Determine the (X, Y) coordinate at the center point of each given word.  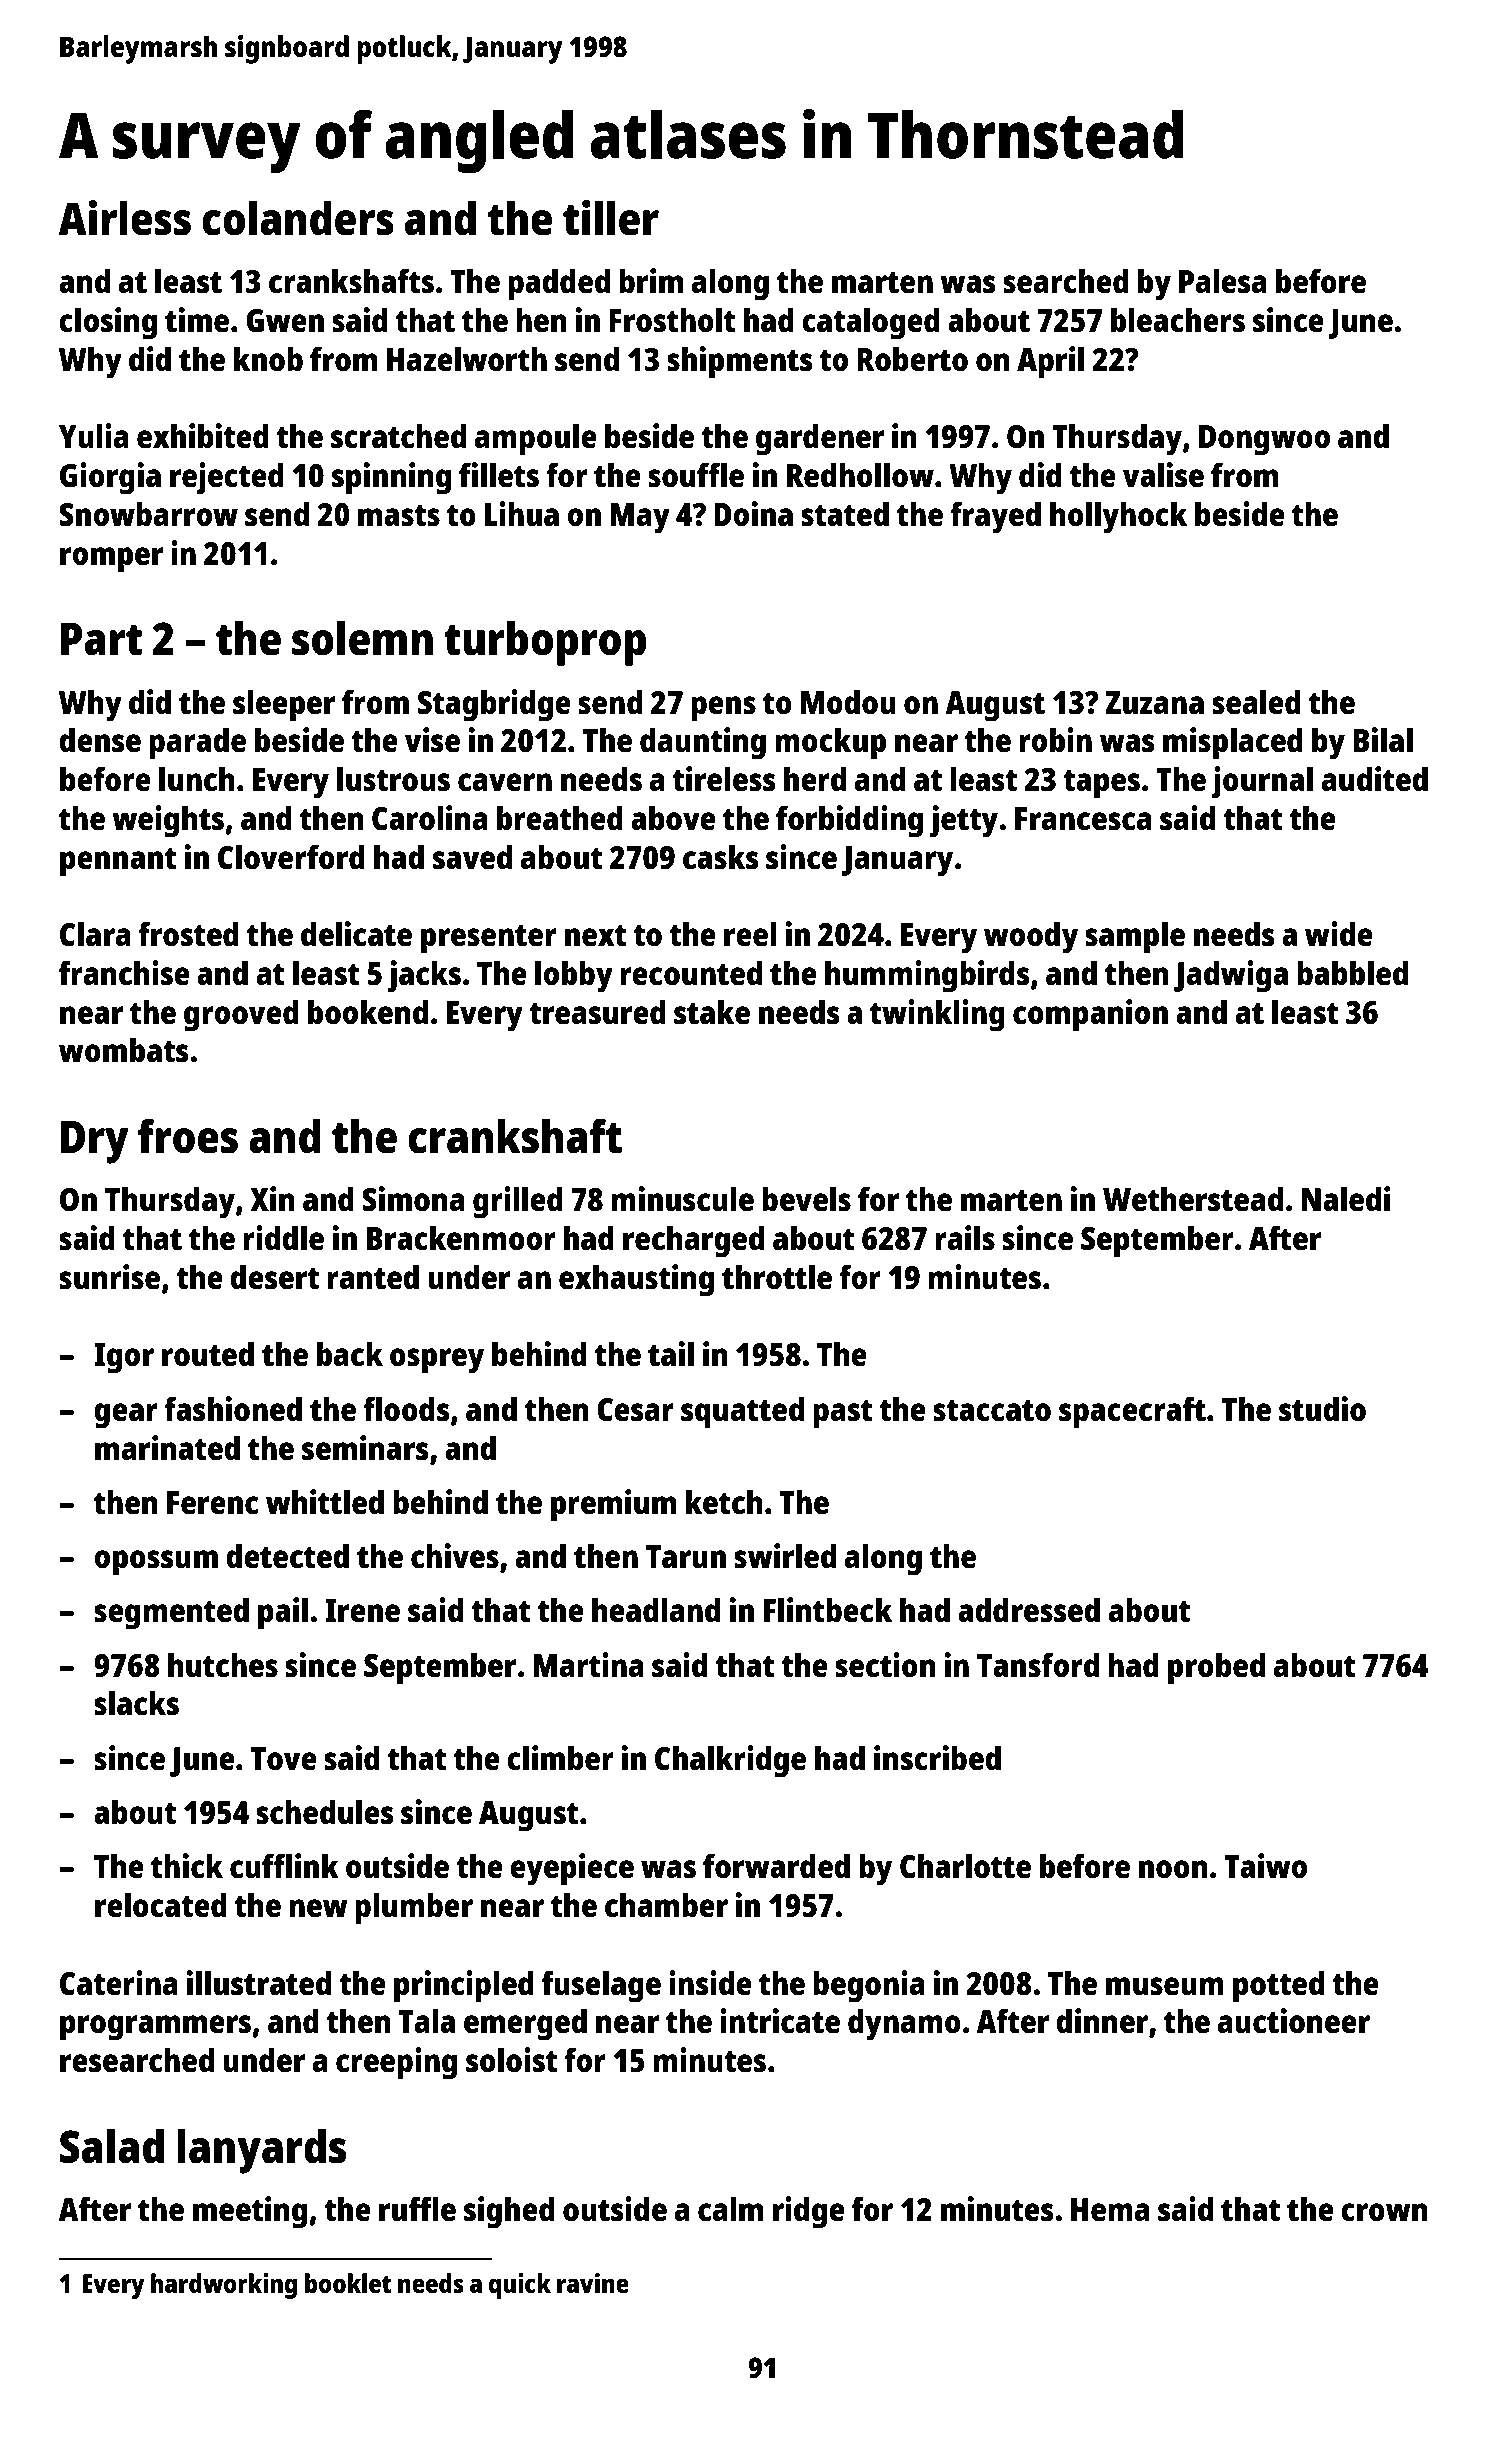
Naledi (1346, 1199)
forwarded (776, 1866)
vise (432, 740)
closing (108, 323)
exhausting (636, 1280)
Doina (753, 514)
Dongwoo (1264, 440)
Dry (95, 1142)
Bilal (1383, 740)
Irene (362, 1611)
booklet (348, 2283)
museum (1165, 1986)
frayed (995, 517)
